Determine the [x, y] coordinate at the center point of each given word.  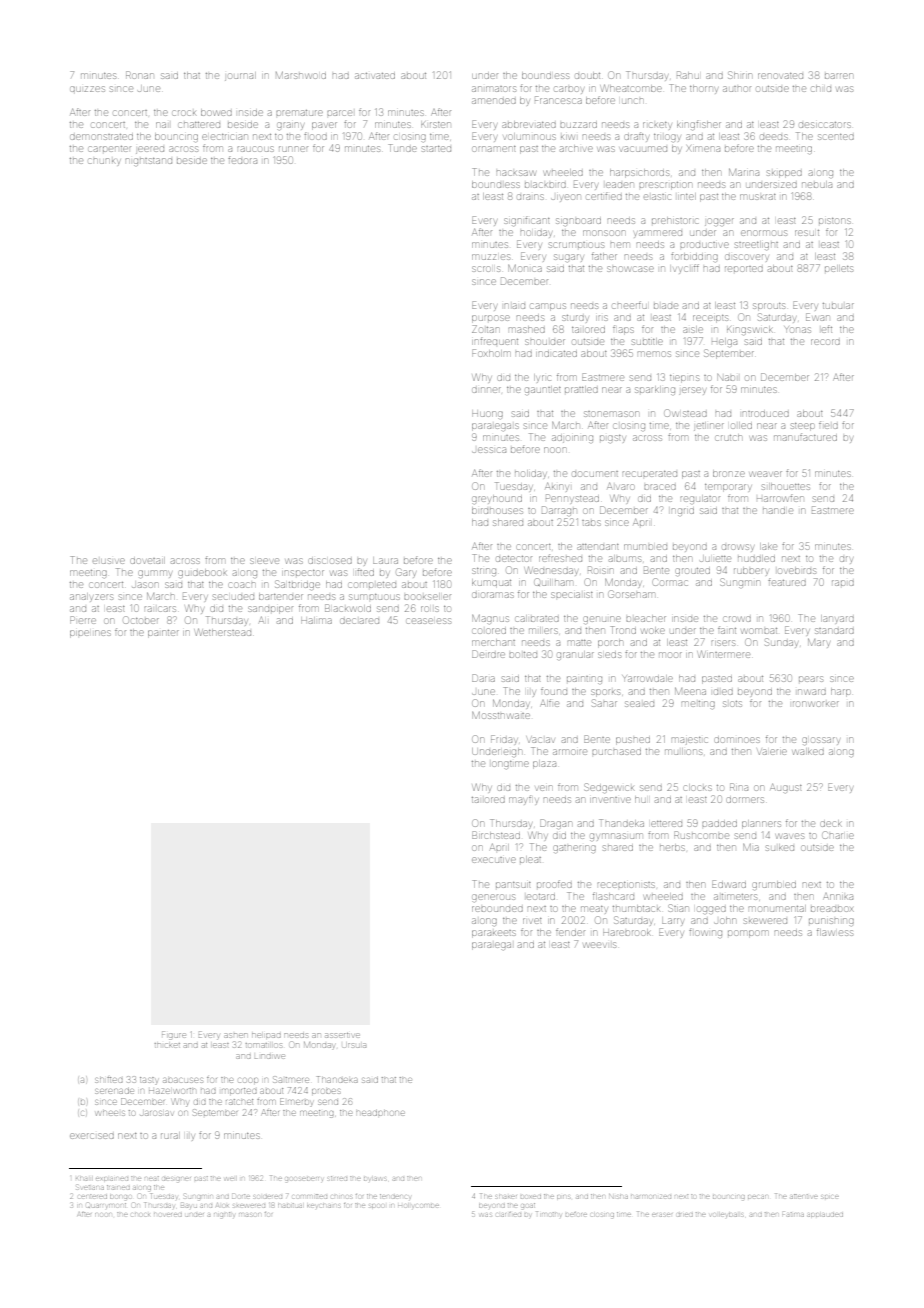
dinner [486, 390]
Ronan [139, 75]
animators [494, 89]
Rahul [688, 75]
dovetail [147, 560]
